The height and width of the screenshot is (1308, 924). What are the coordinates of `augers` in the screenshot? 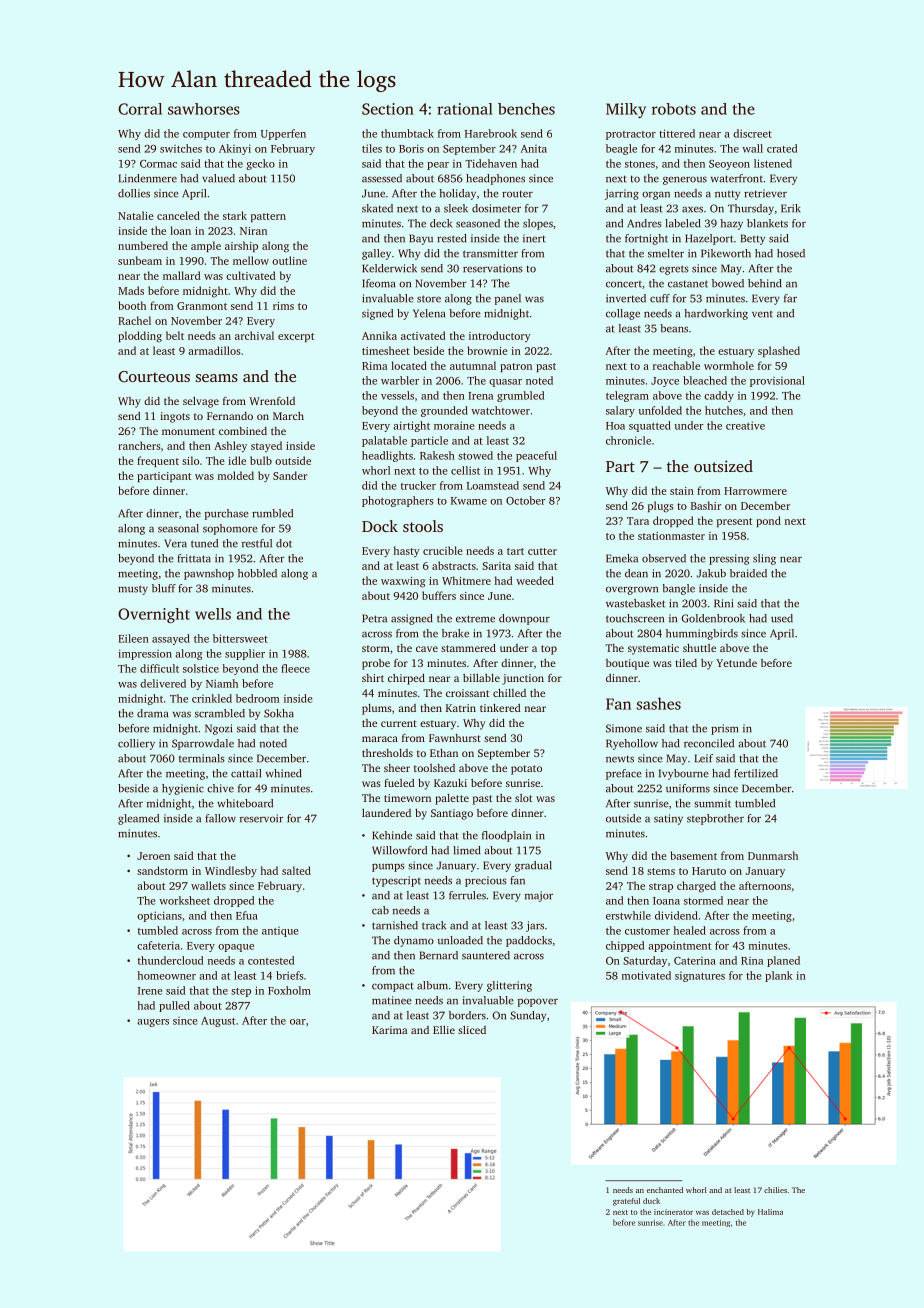 It's located at (153, 1023).
